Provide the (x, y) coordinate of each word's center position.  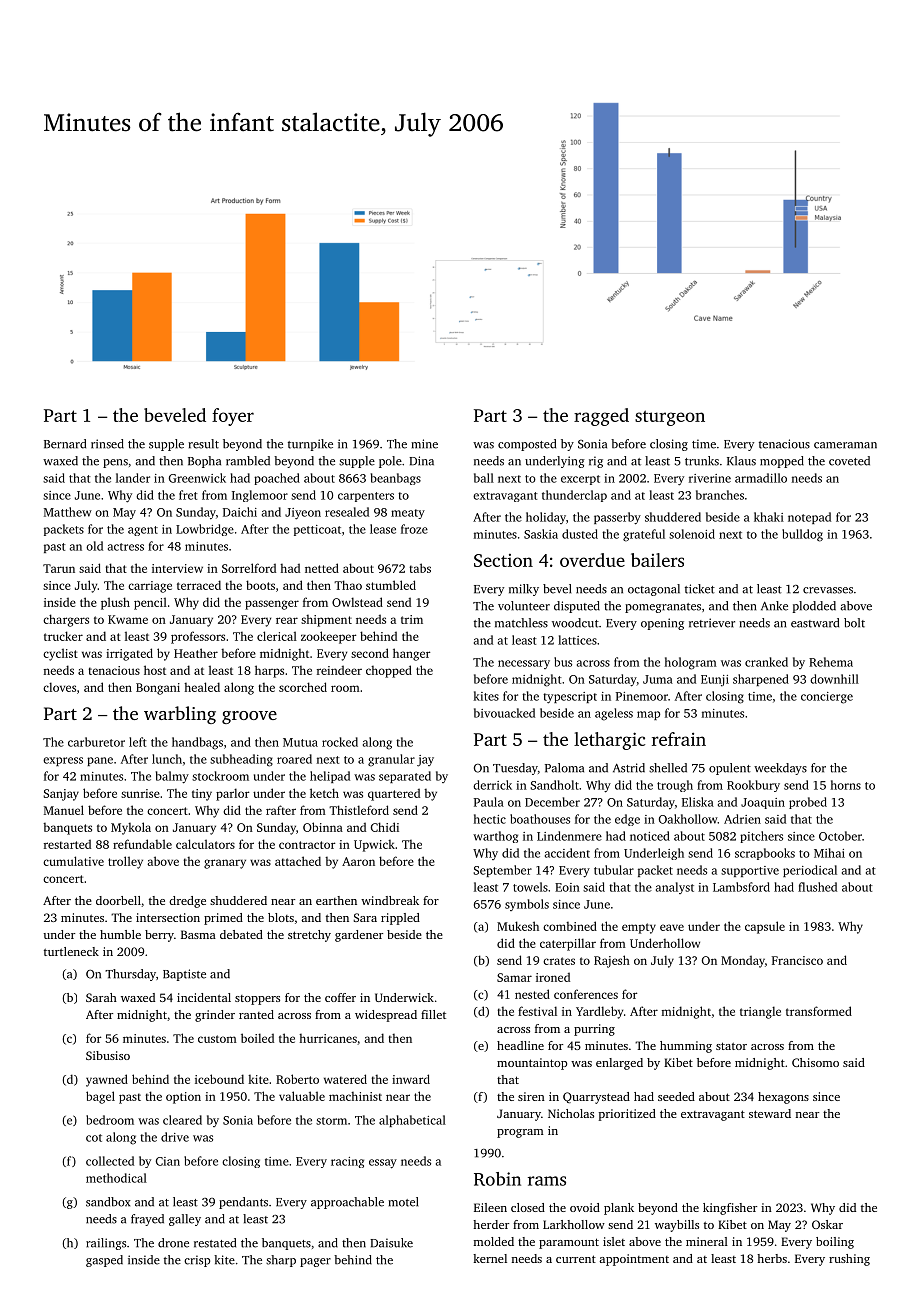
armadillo (761, 478)
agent (143, 531)
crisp (197, 1261)
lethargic (609, 741)
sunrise (140, 793)
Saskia (541, 534)
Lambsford (741, 887)
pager (315, 1262)
